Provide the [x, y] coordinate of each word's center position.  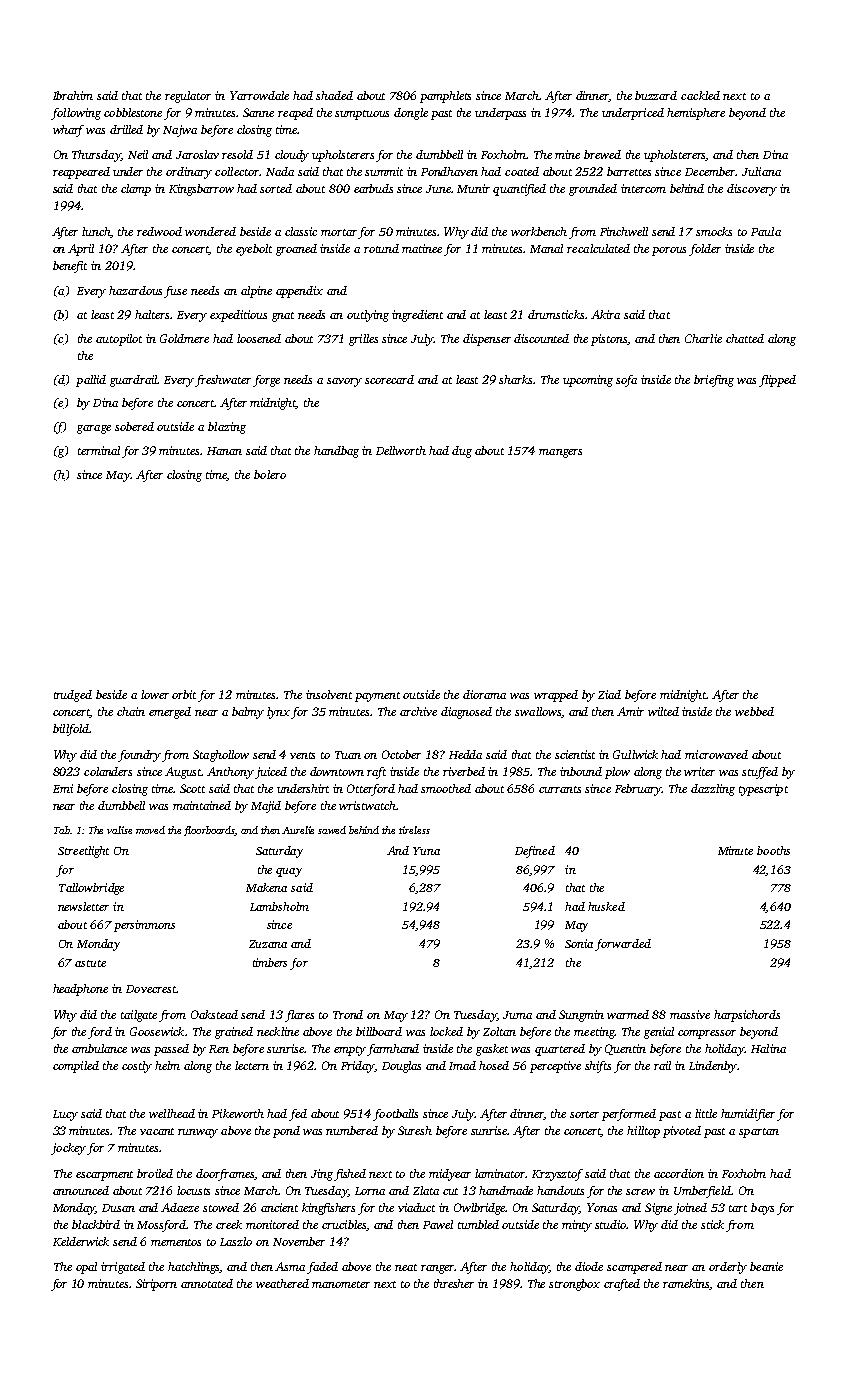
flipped [777, 381]
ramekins [686, 1284]
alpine [256, 292]
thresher [454, 1283]
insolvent [329, 694]
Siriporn [156, 1285]
